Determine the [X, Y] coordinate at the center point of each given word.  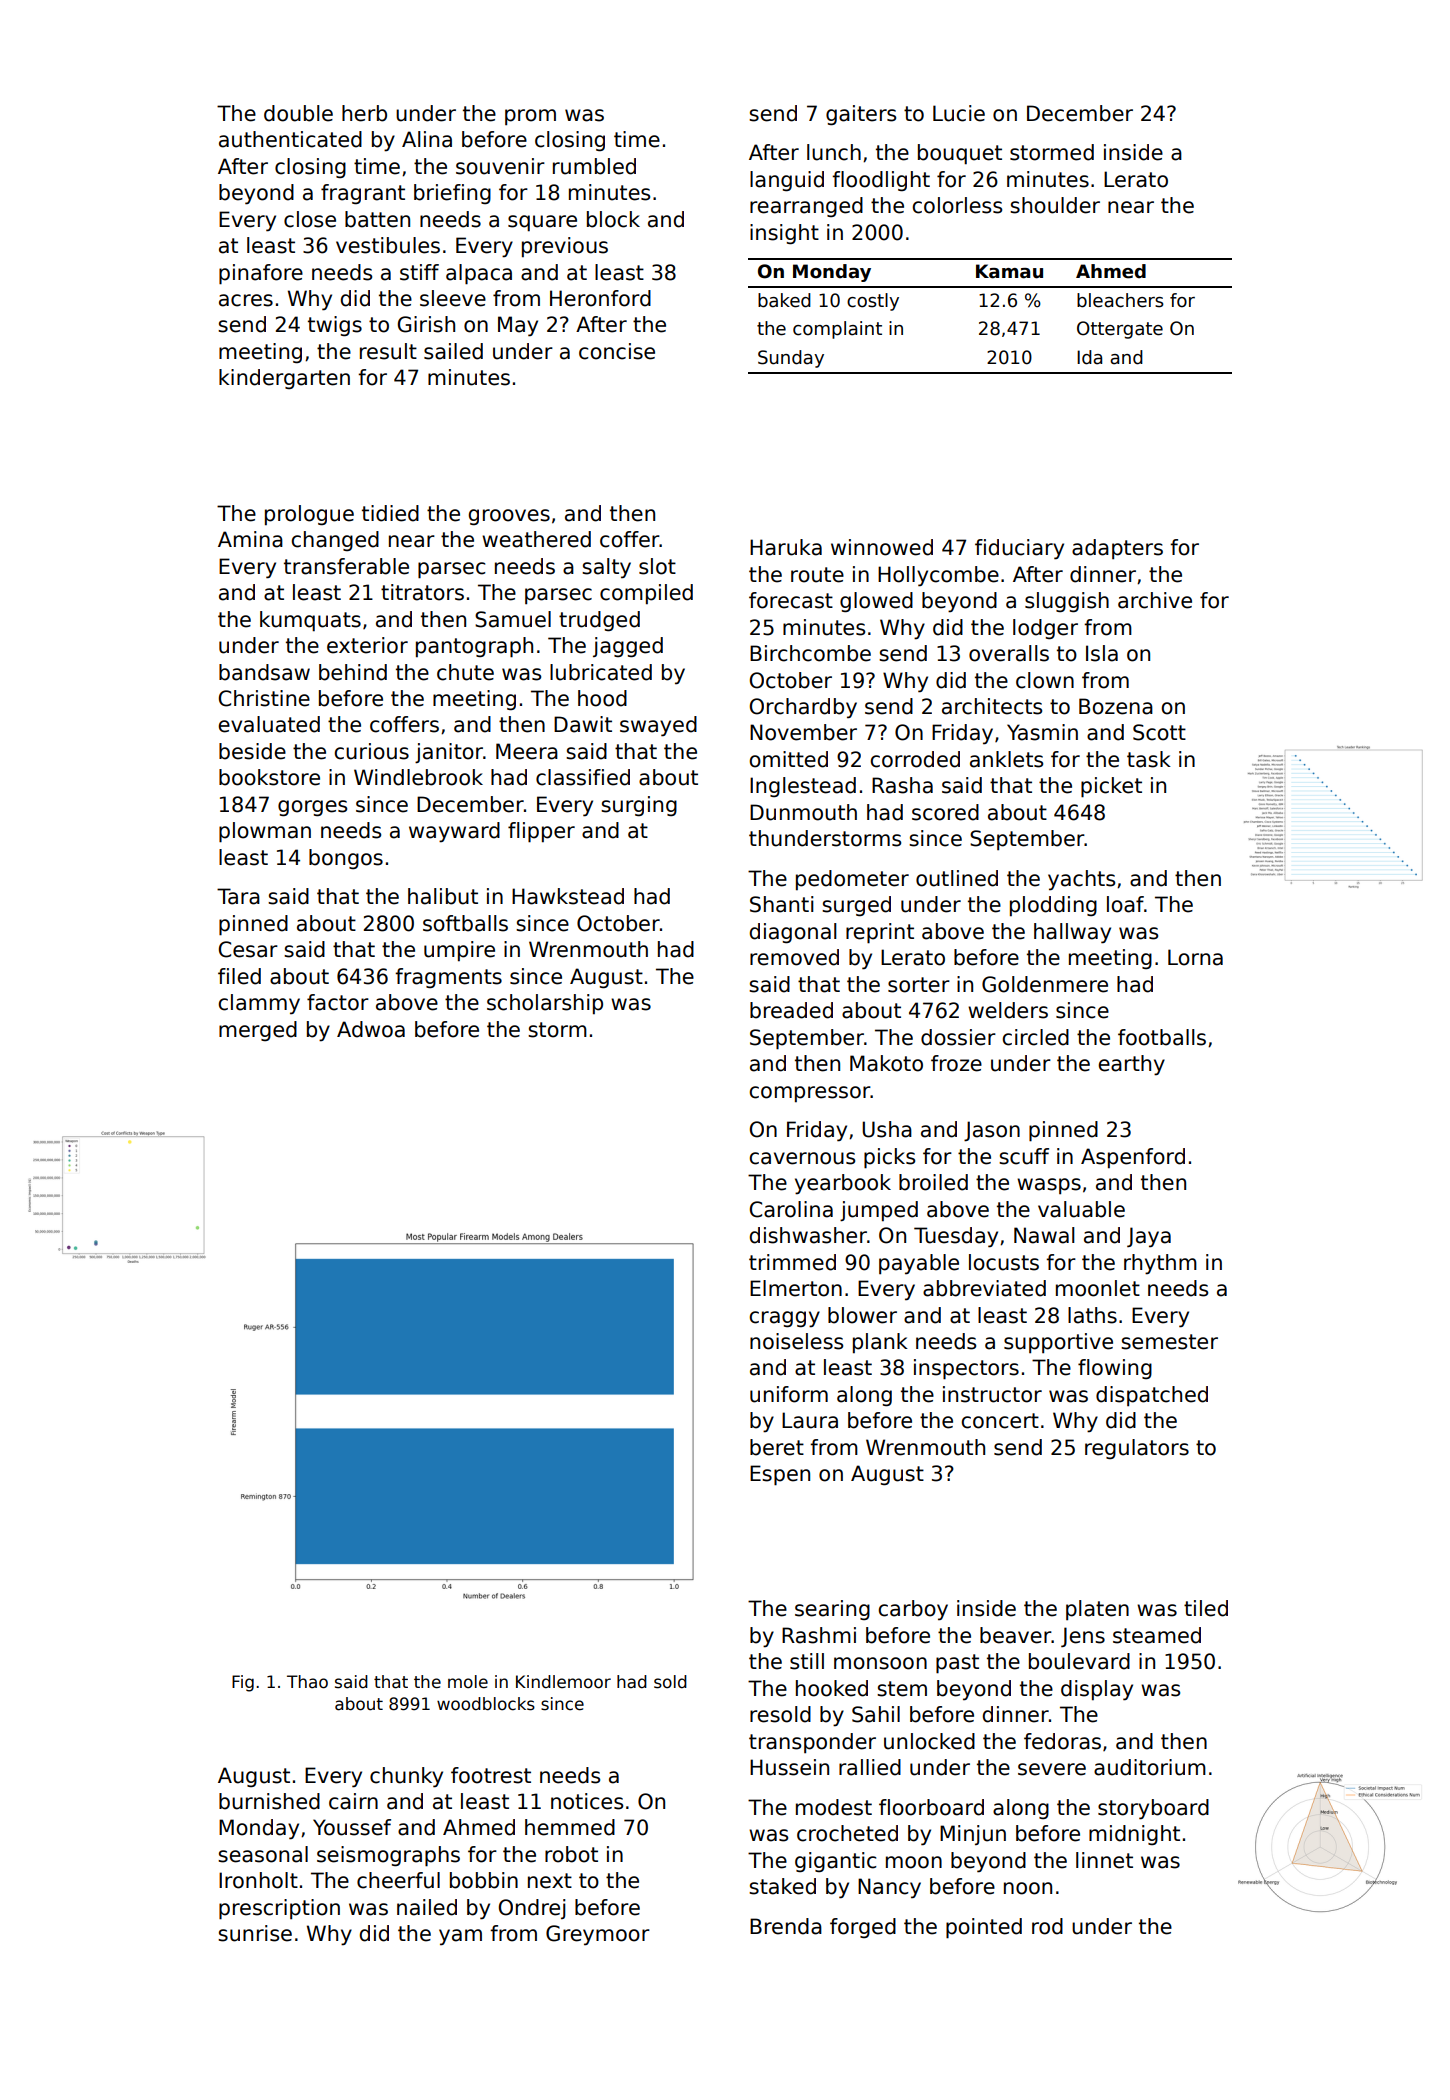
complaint [837, 330]
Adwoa [371, 1029]
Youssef [352, 1827]
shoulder [1055, 205]
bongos [346, 859]
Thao [307, 1682]
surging [639, 806]
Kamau [1009, 271]
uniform [789, 1394]
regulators [1137, 1449]
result [388, 351]
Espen [780, 1475]
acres [246, 300]
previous [565, 247]
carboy [913, 1610]
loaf [1125, 904]
